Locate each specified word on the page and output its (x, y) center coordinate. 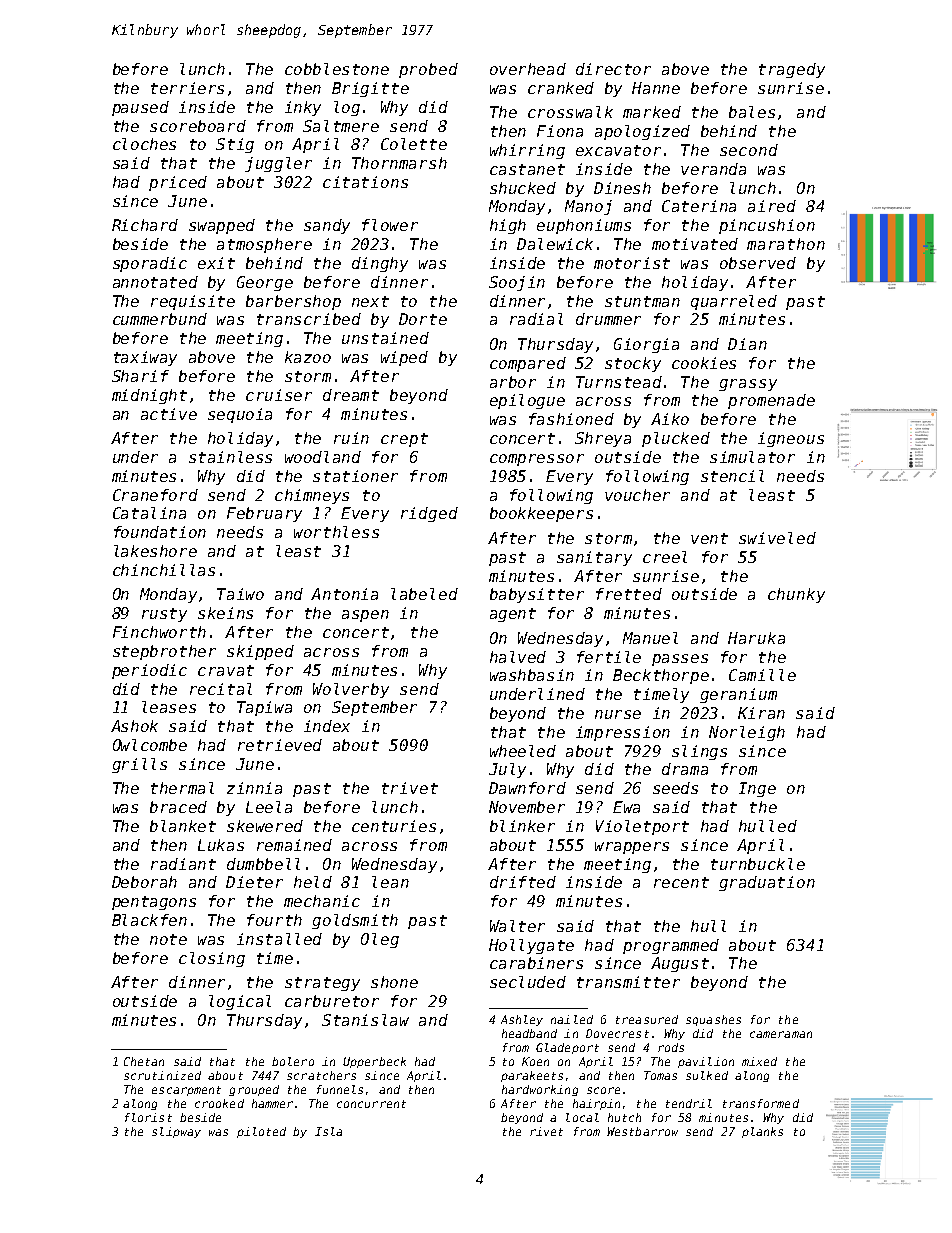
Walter (517, 926)
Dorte (423, 319)
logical (240, 1002)
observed (758, 263)
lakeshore (155, 551)
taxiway (145, 358)
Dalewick (555, 244)
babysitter (537, 595)
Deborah (144, 882)
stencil (732, 476)
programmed (671, 946)
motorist (632, 263)
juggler (278, 164)
